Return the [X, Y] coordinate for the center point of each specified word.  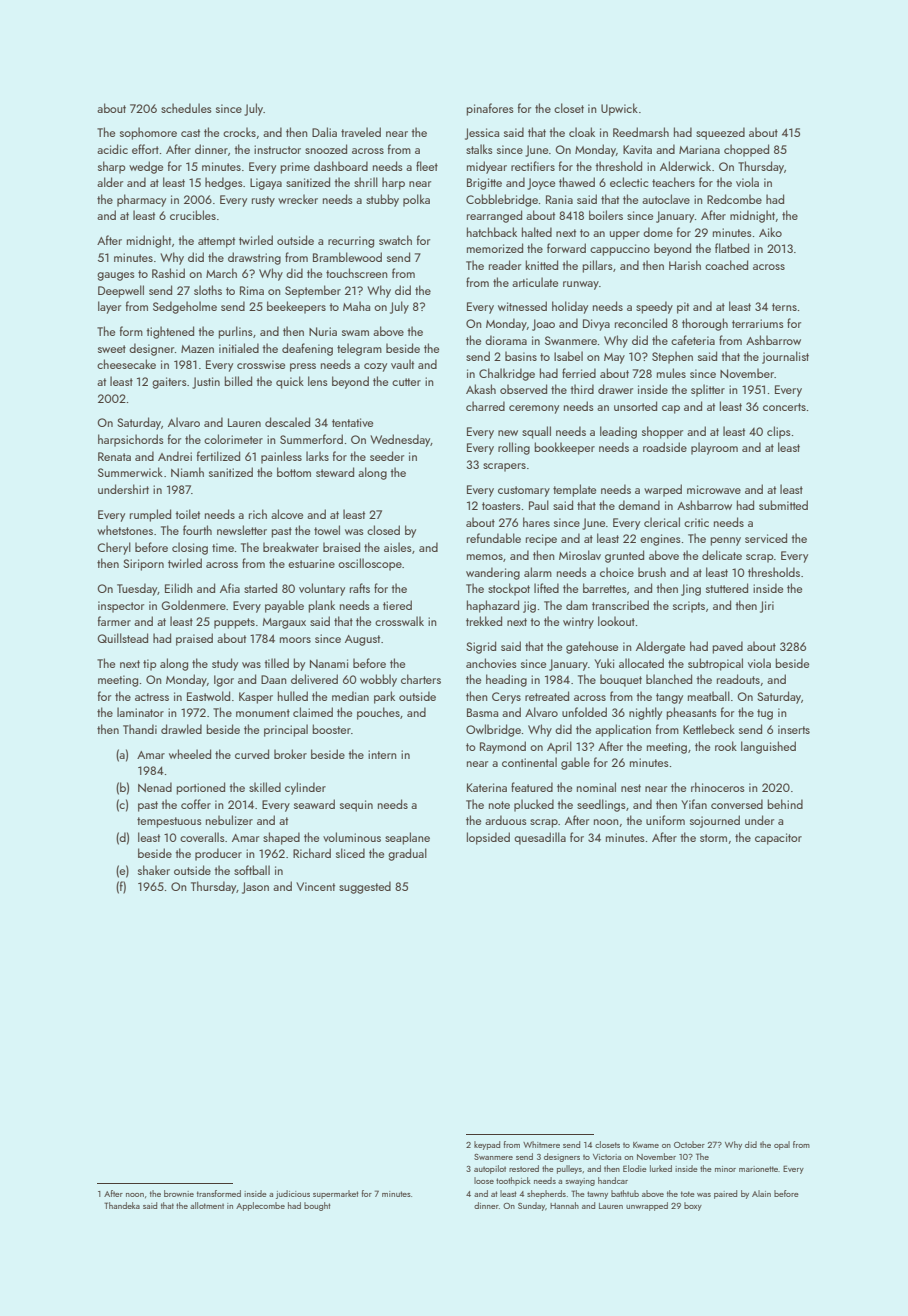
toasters [501, 506]
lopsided [488, 838]
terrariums [758, 323]
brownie [179, 1193]
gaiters [169, 383]
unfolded [584, 712]
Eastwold [208, 696]
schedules [186, 108]
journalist [785, 357]
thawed [577, 182]
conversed [737, 804]
